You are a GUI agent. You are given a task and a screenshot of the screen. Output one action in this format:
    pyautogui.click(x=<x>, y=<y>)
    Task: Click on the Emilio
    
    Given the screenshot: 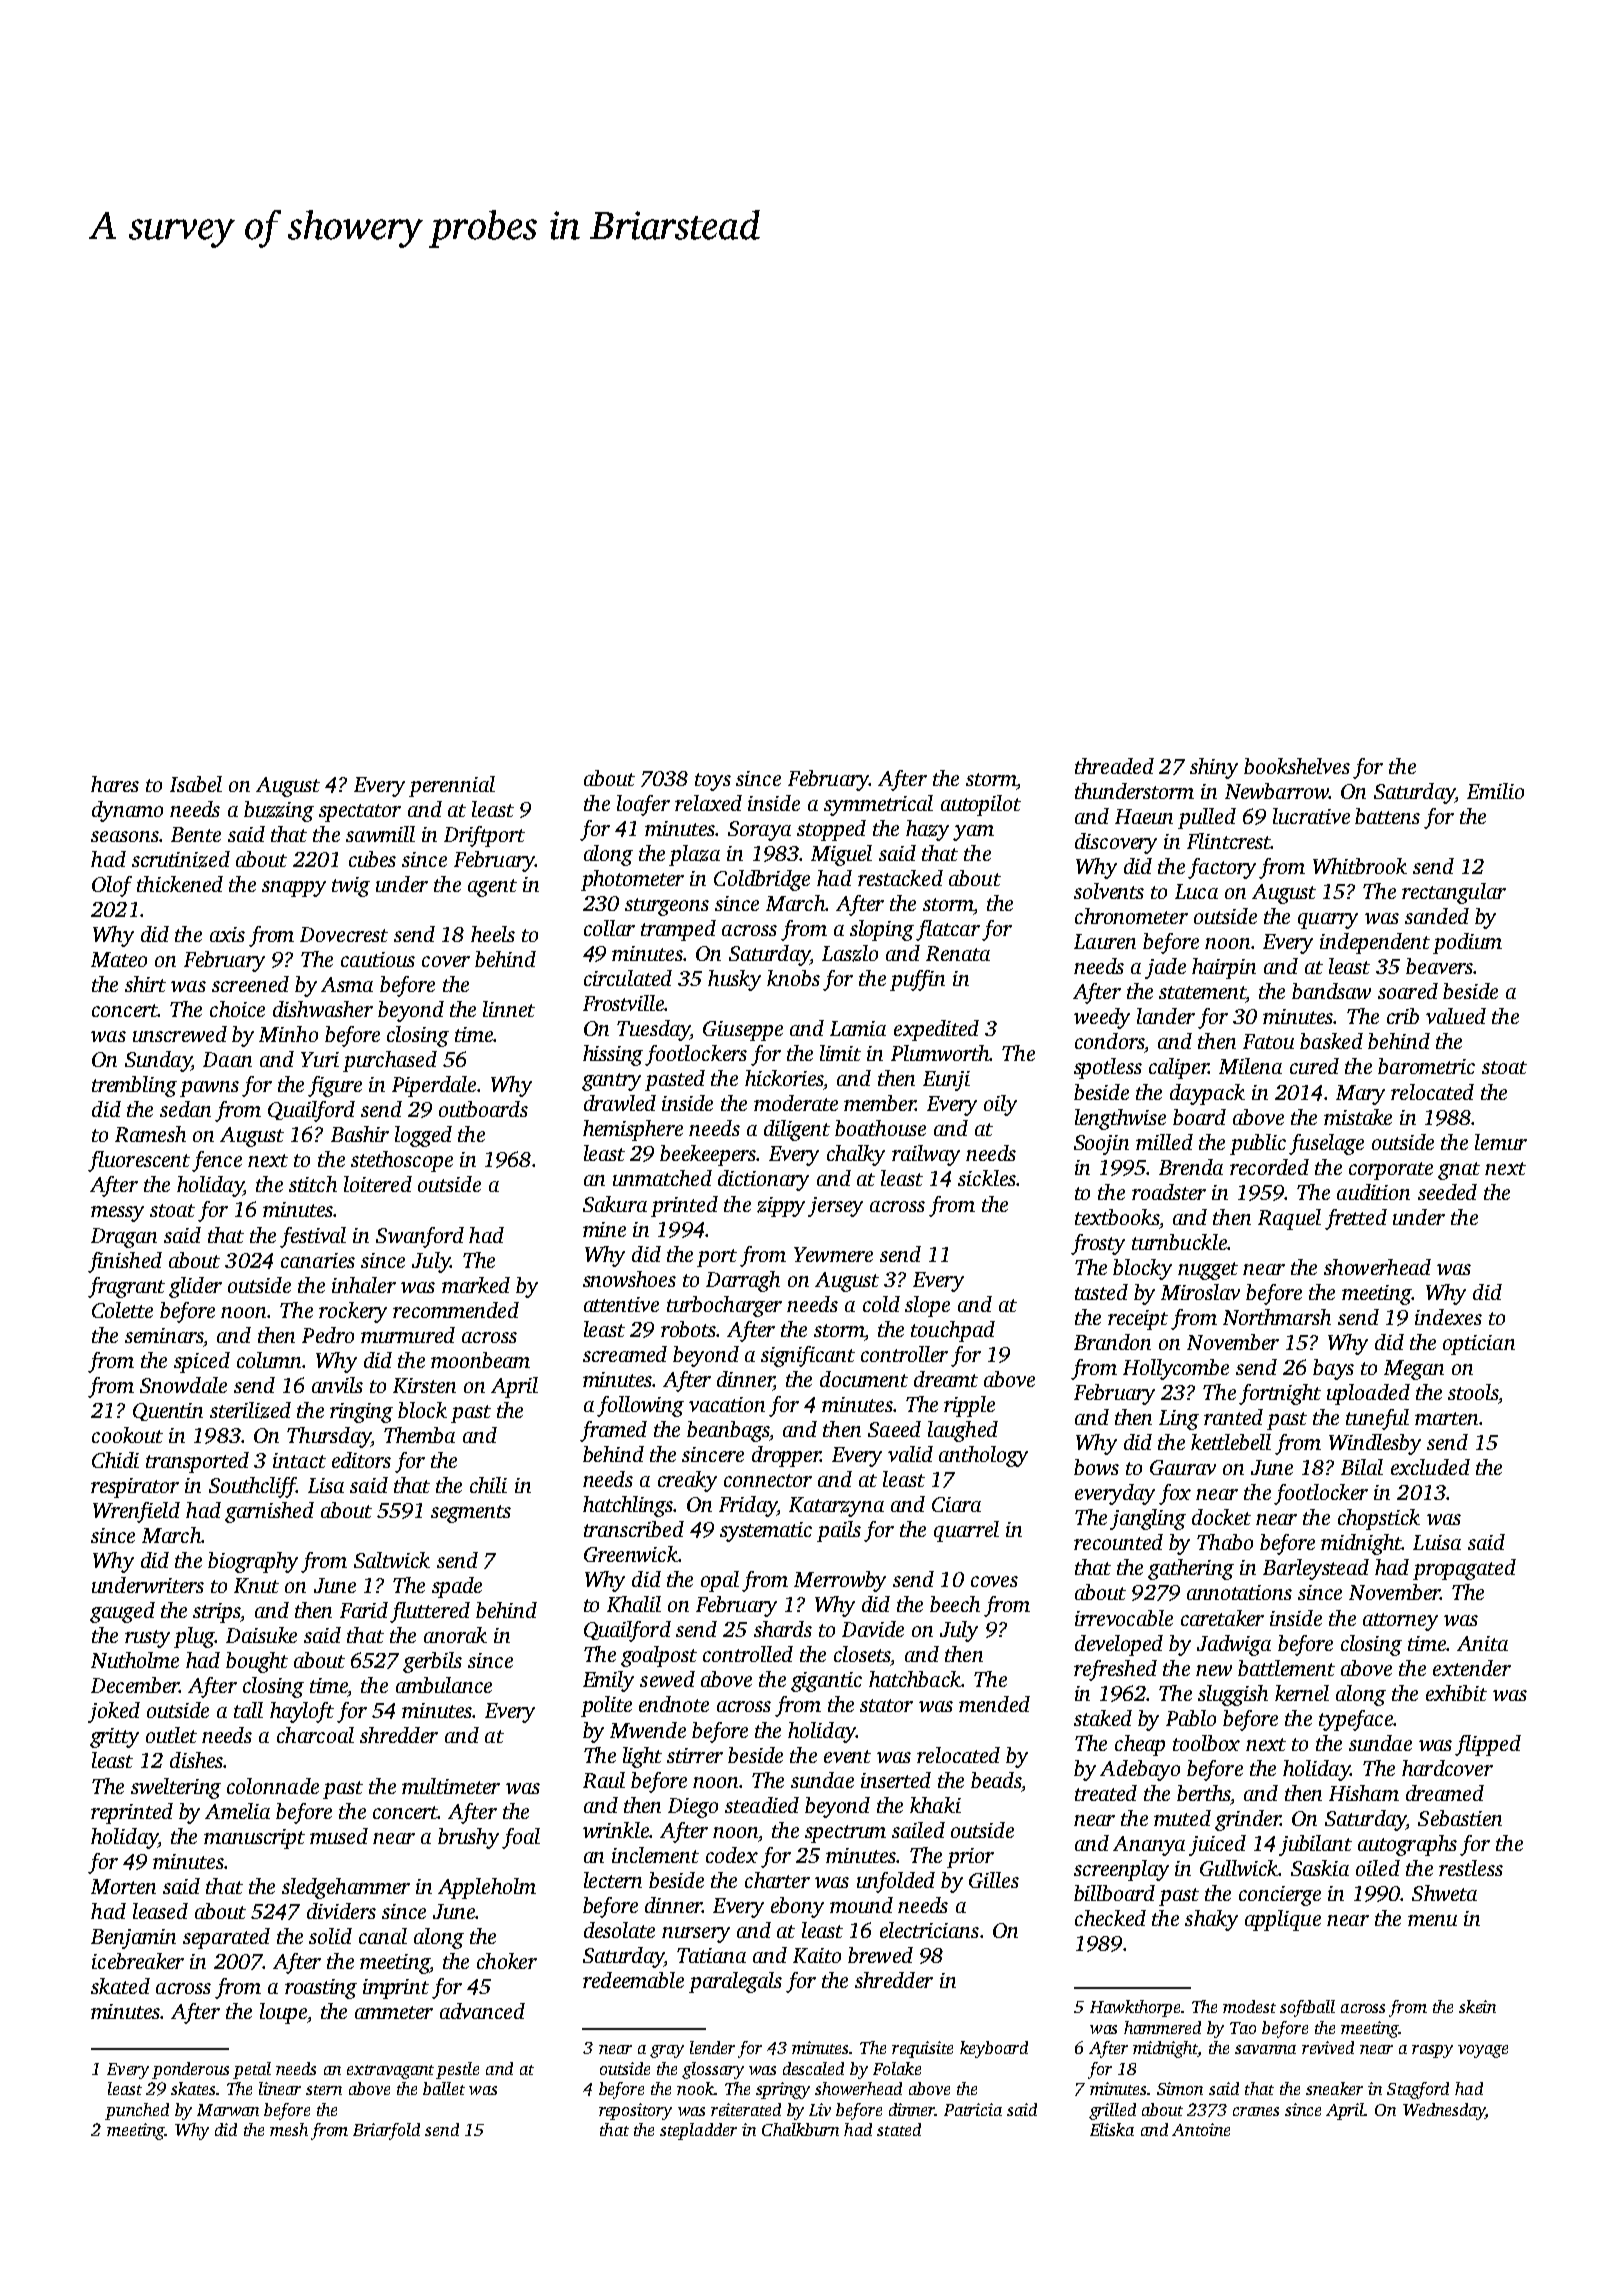 What is the action you would take?
    pyautogui.click(x=1495, y=791)
